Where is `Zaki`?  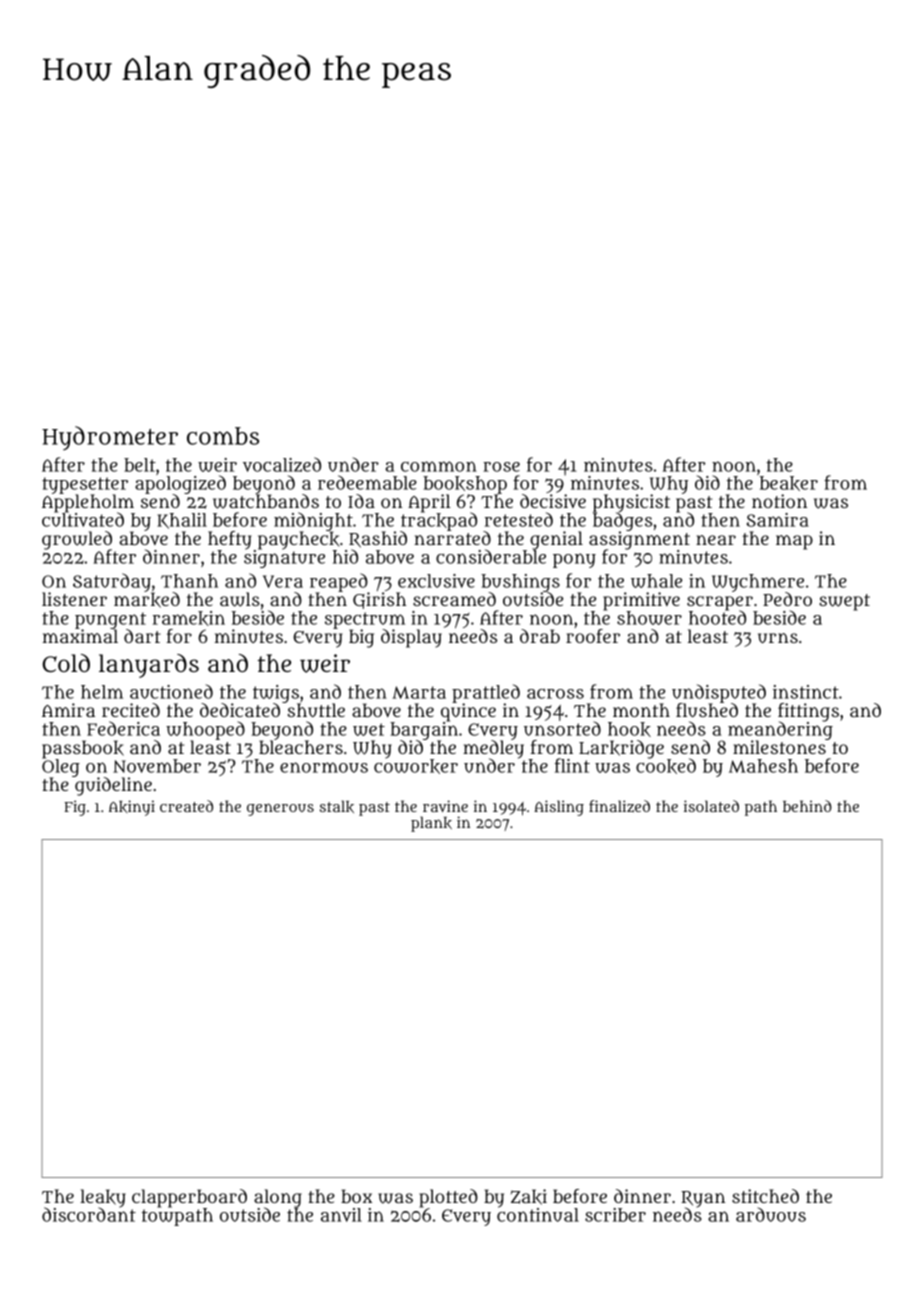 Zaki is located at coordinates (529, 1197).
